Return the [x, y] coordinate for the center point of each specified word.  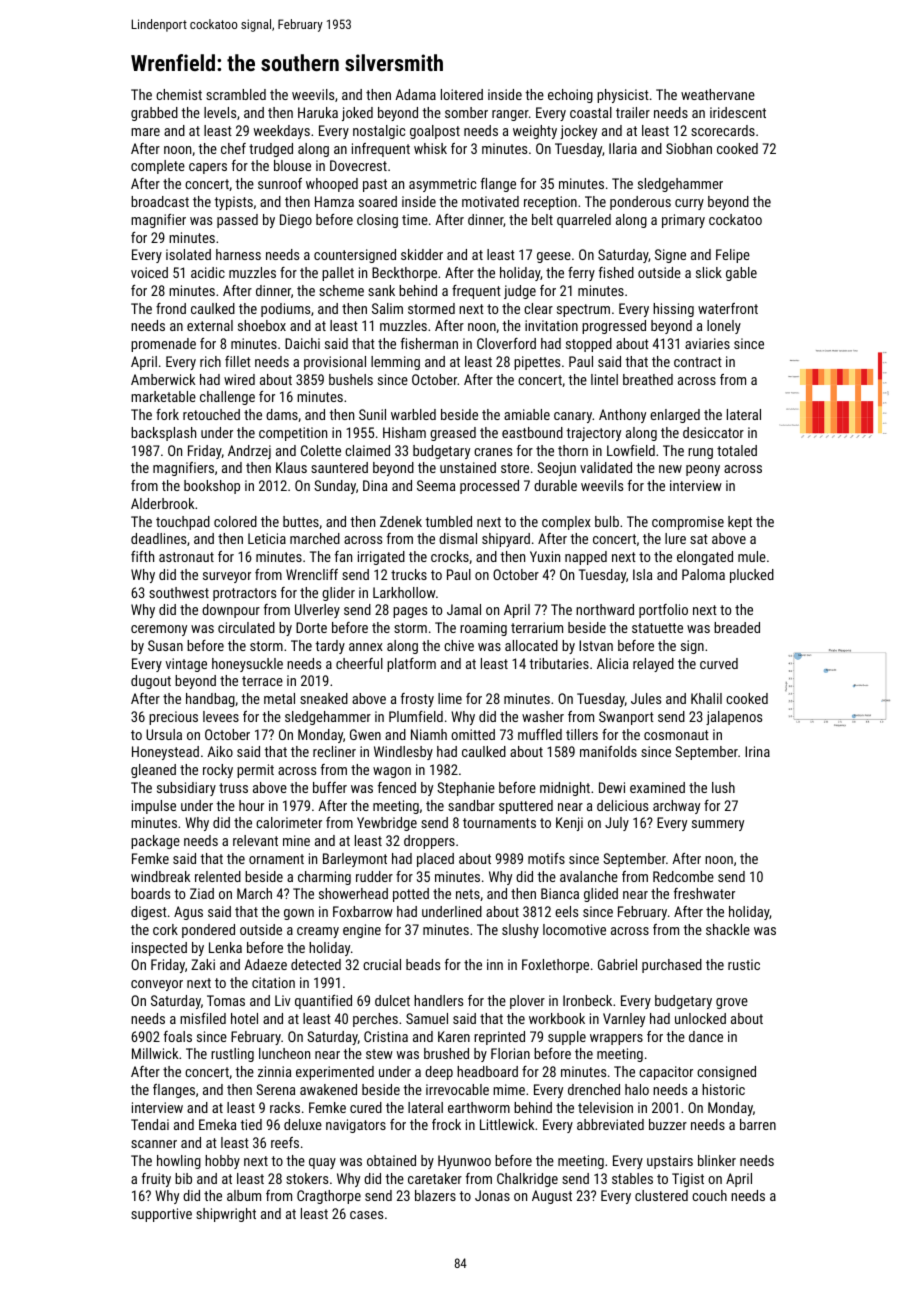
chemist [179, 94]
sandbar [471, 805]
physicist [623, 96]
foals [178, 1036]
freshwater [704, 893]
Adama [415, 94]
